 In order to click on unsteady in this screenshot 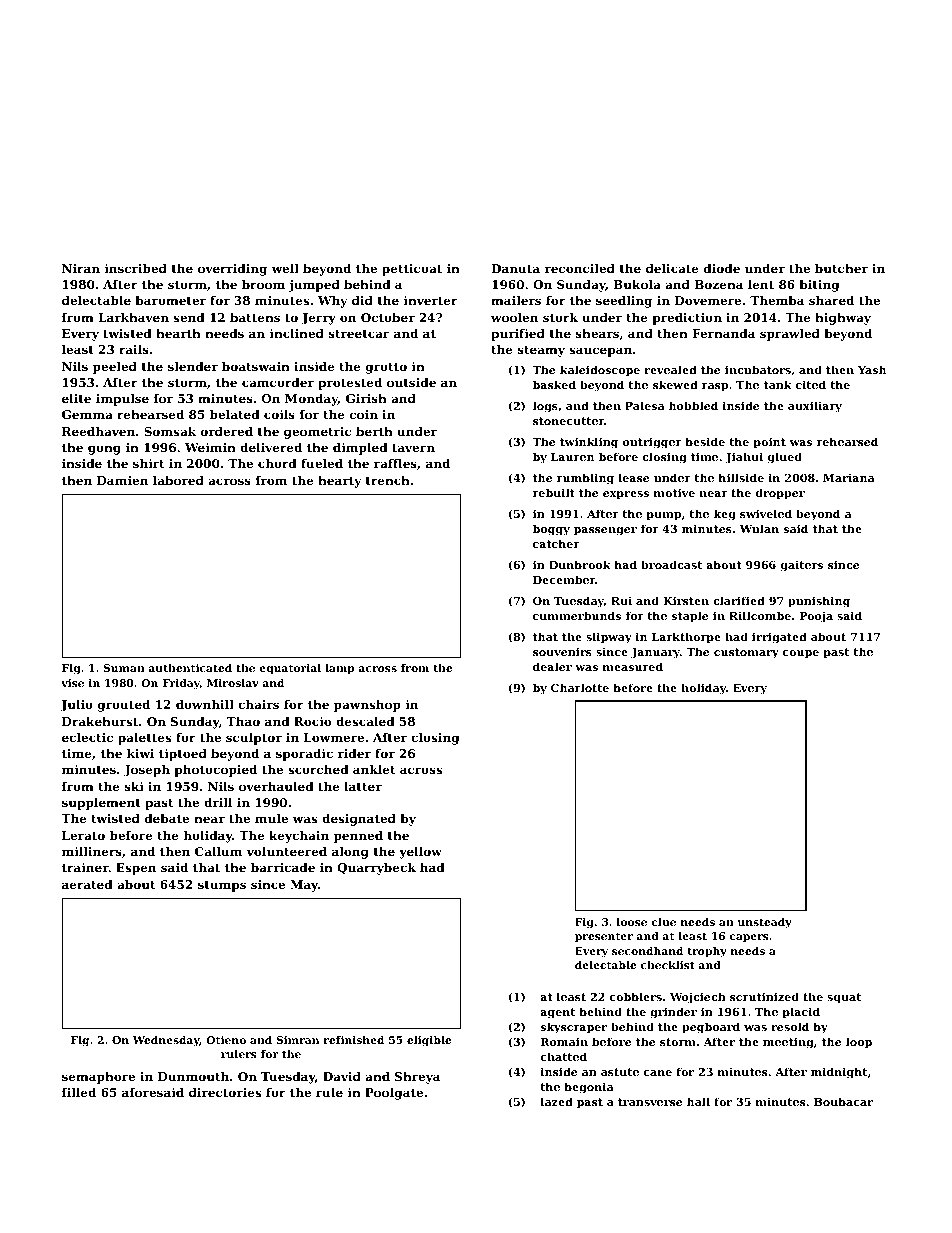, I will do `click(765, 923)`.
